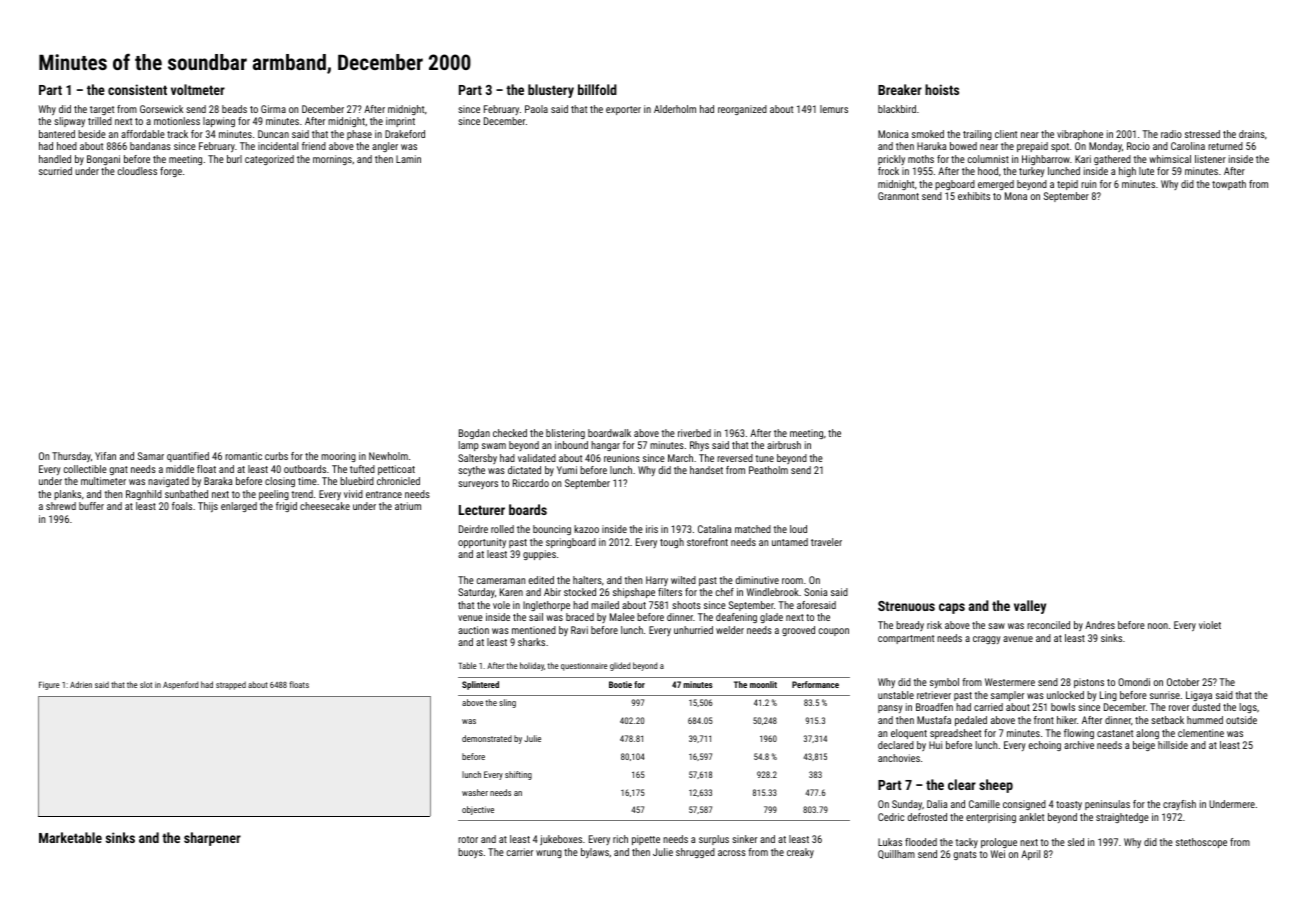 This page has height=924, width=1308. What do you see at coordinates (177, 121) in the page?
I see `motionless` at bounding box center [177, 121].
